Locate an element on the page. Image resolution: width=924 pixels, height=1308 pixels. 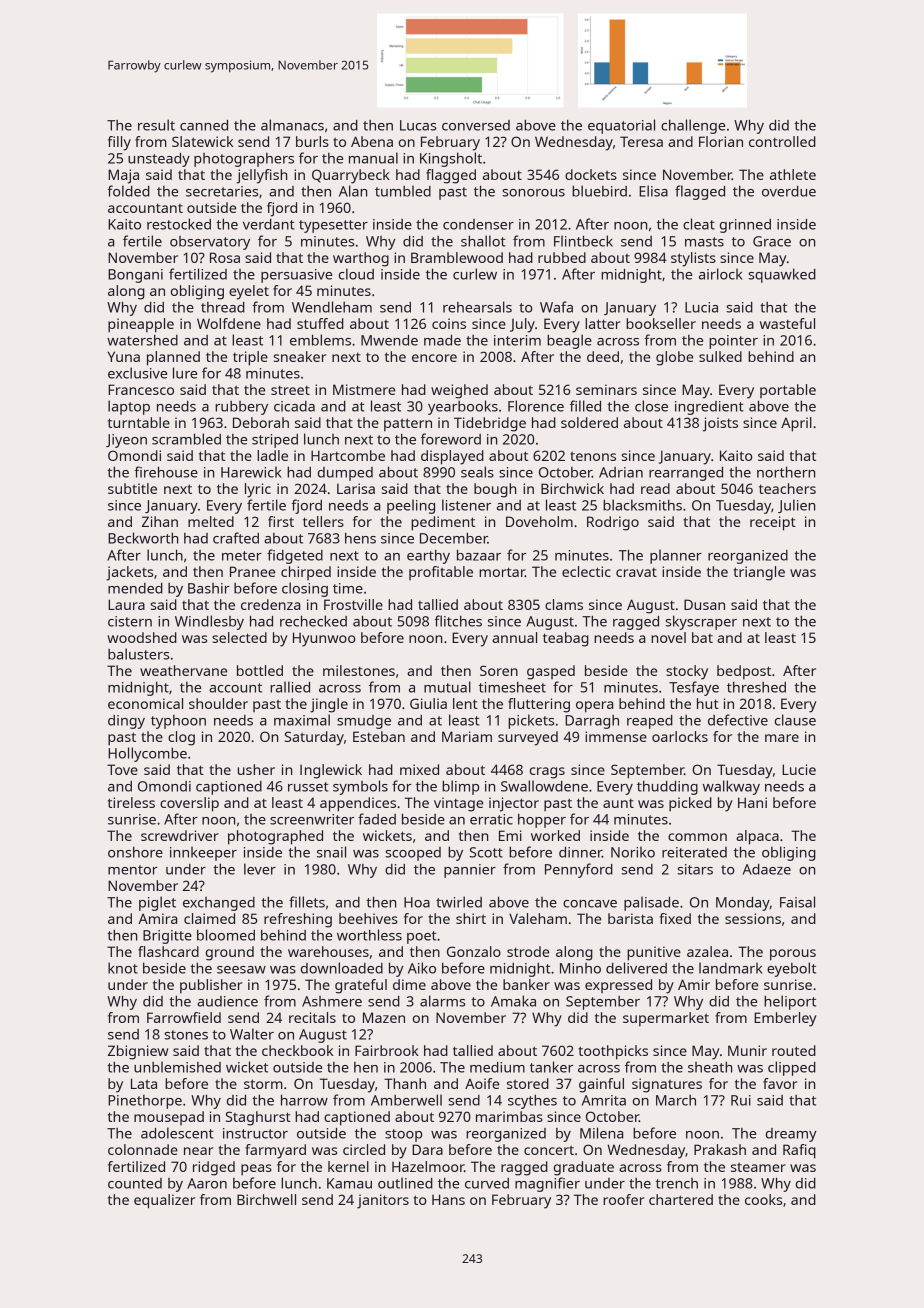
Florian is located at coordinates (721, 141).
